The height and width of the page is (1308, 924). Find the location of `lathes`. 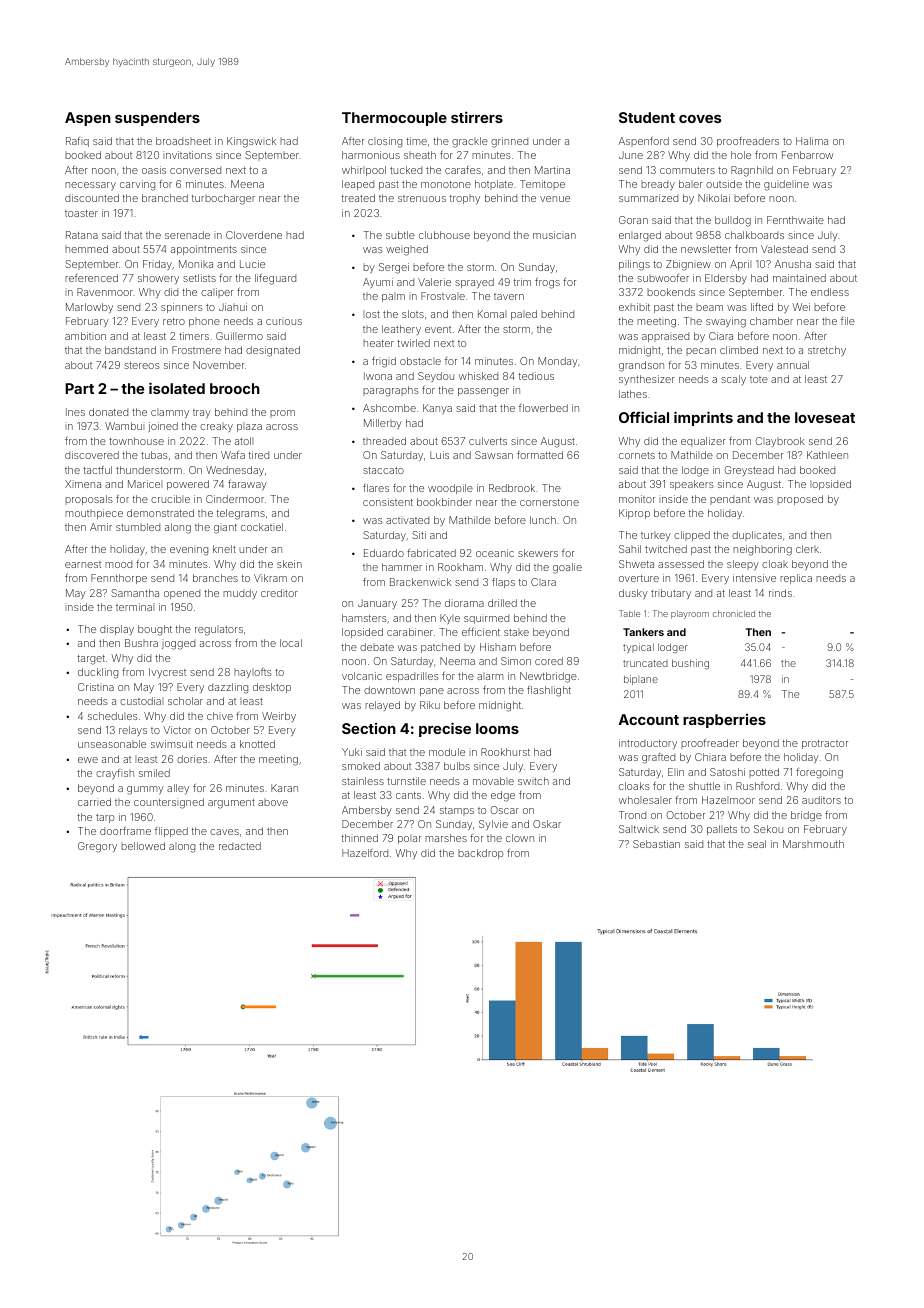

lathes is located at coordinates (633, 394).
